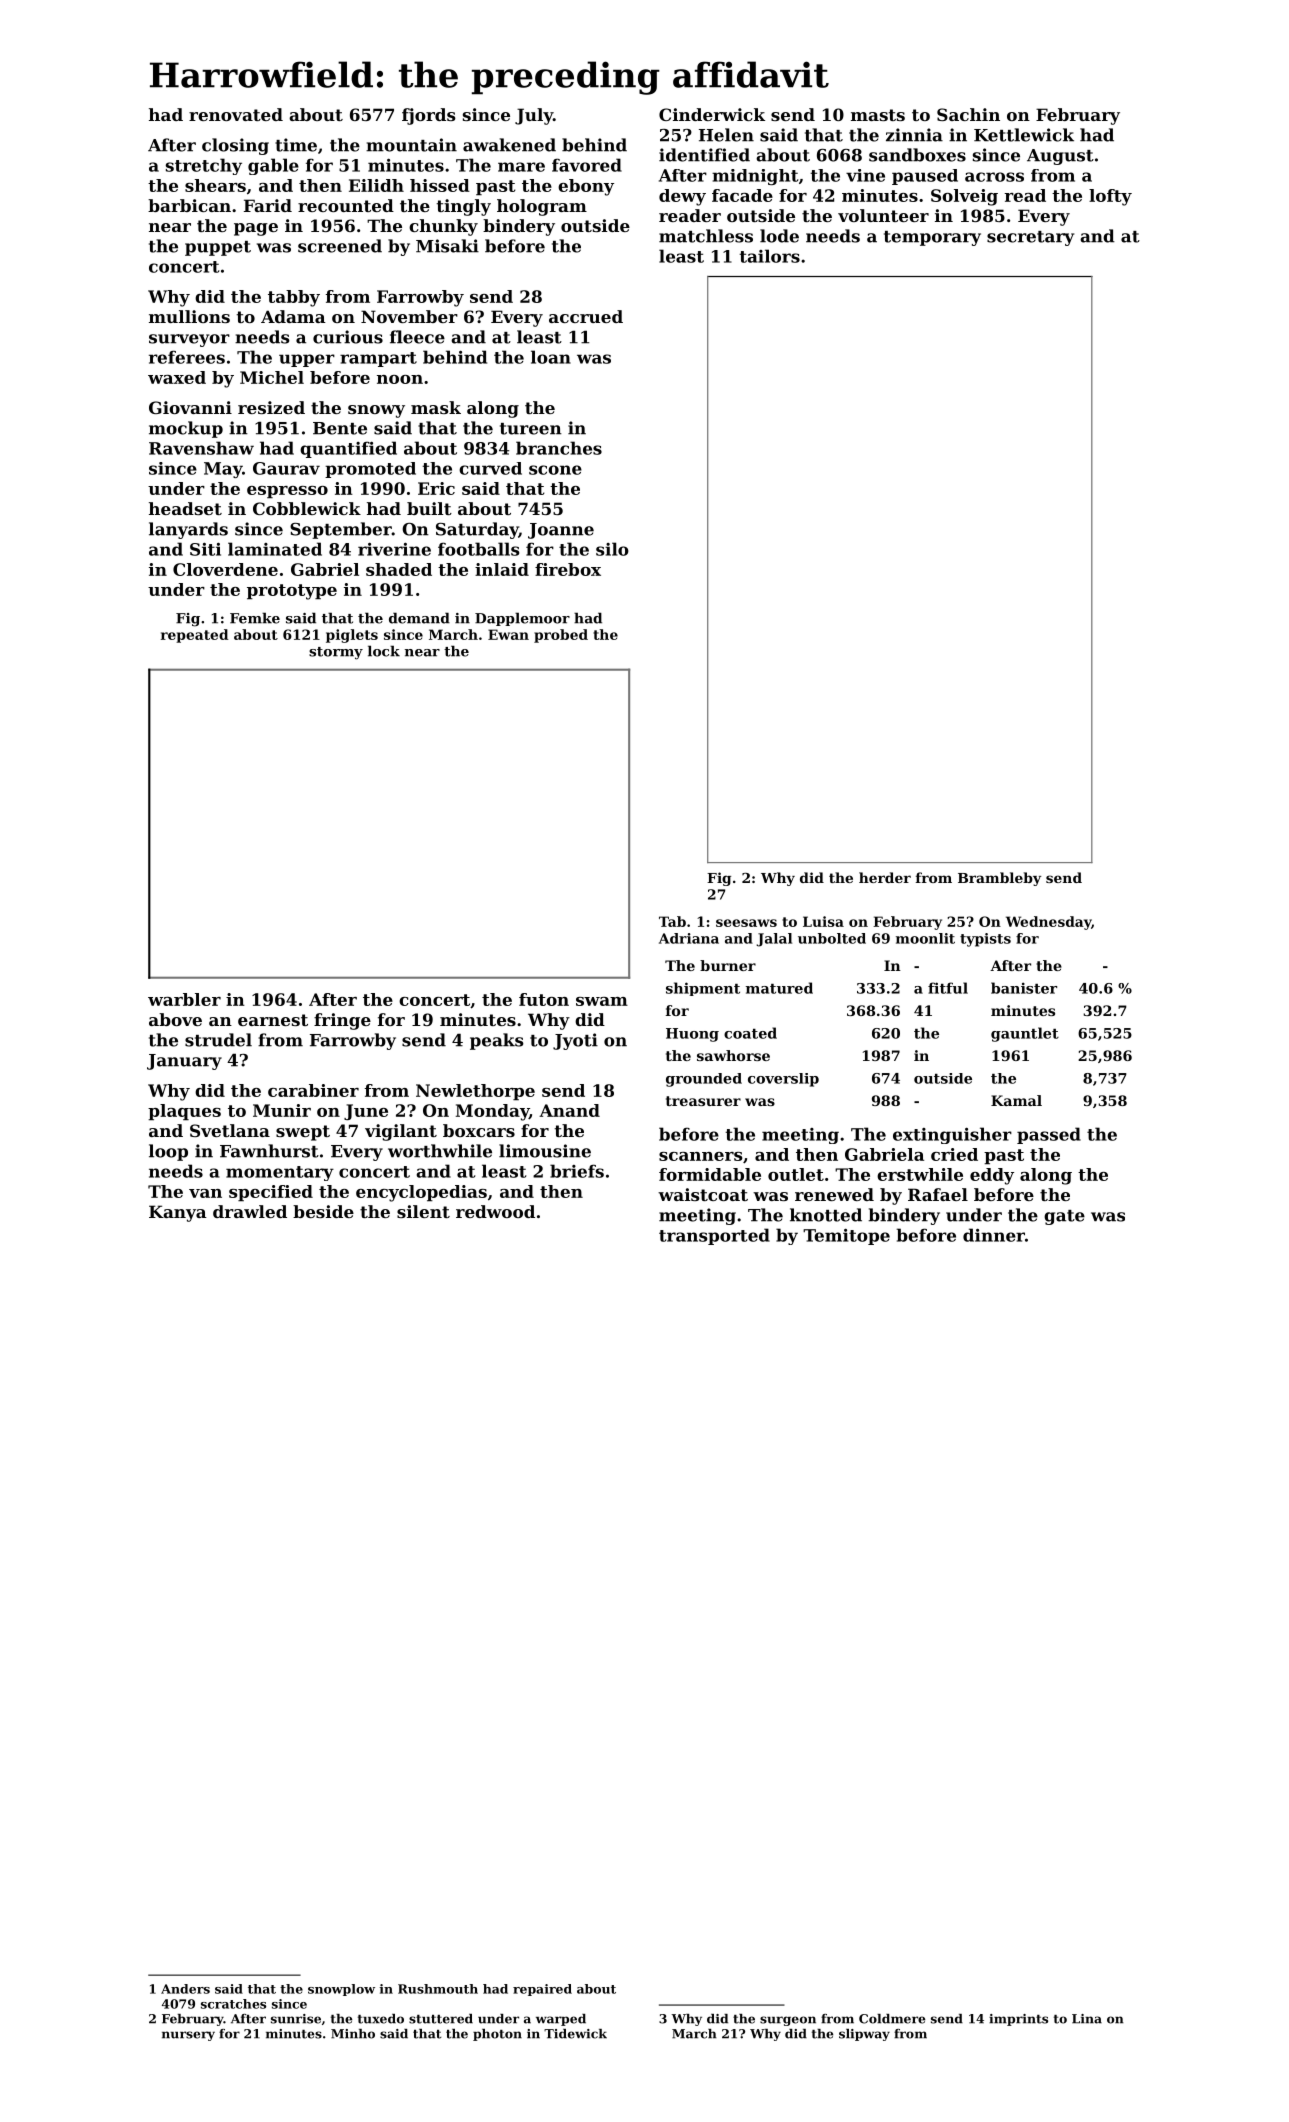 Image resolution: width=1289 pixels, height=2122 pixels. What do you see at coordinates (864, 2035) in the screenshot?
I see `slipway` at bounding box center [864, 2035].
